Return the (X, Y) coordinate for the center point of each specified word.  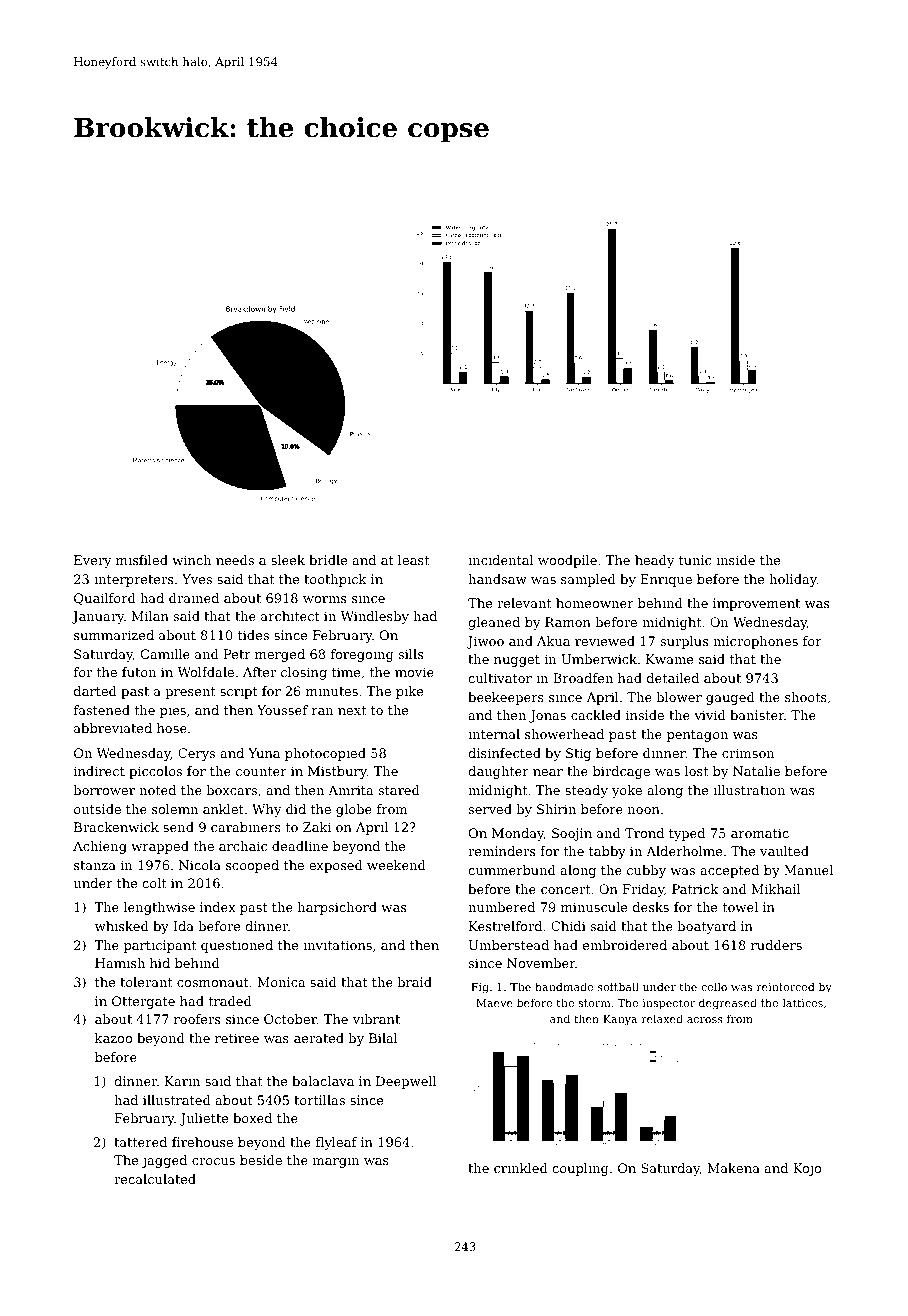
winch (191, 560)
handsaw (497, 579)
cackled (596, 715)
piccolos (155, 772)
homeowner (595, 603)
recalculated (155, 1179)
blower (679, 697)
